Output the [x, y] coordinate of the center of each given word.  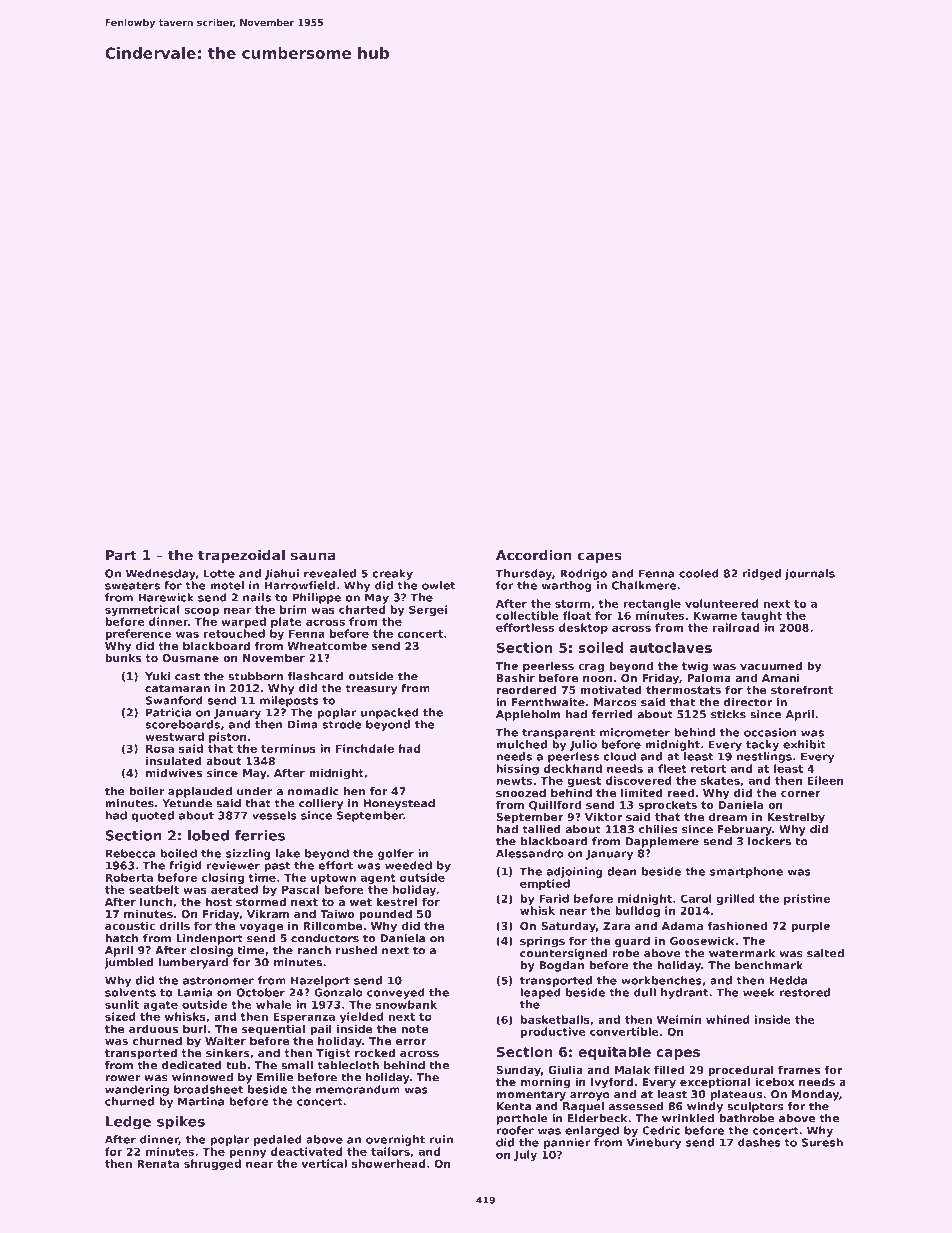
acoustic [130, 925]
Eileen [825, 780]
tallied [541, 829]
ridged [762, 574]
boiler [147, 791]
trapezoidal [241, 556]
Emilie [275, 1077]
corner [801, 794]
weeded [408, 865]
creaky [392, 574]
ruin [441, 1139]
